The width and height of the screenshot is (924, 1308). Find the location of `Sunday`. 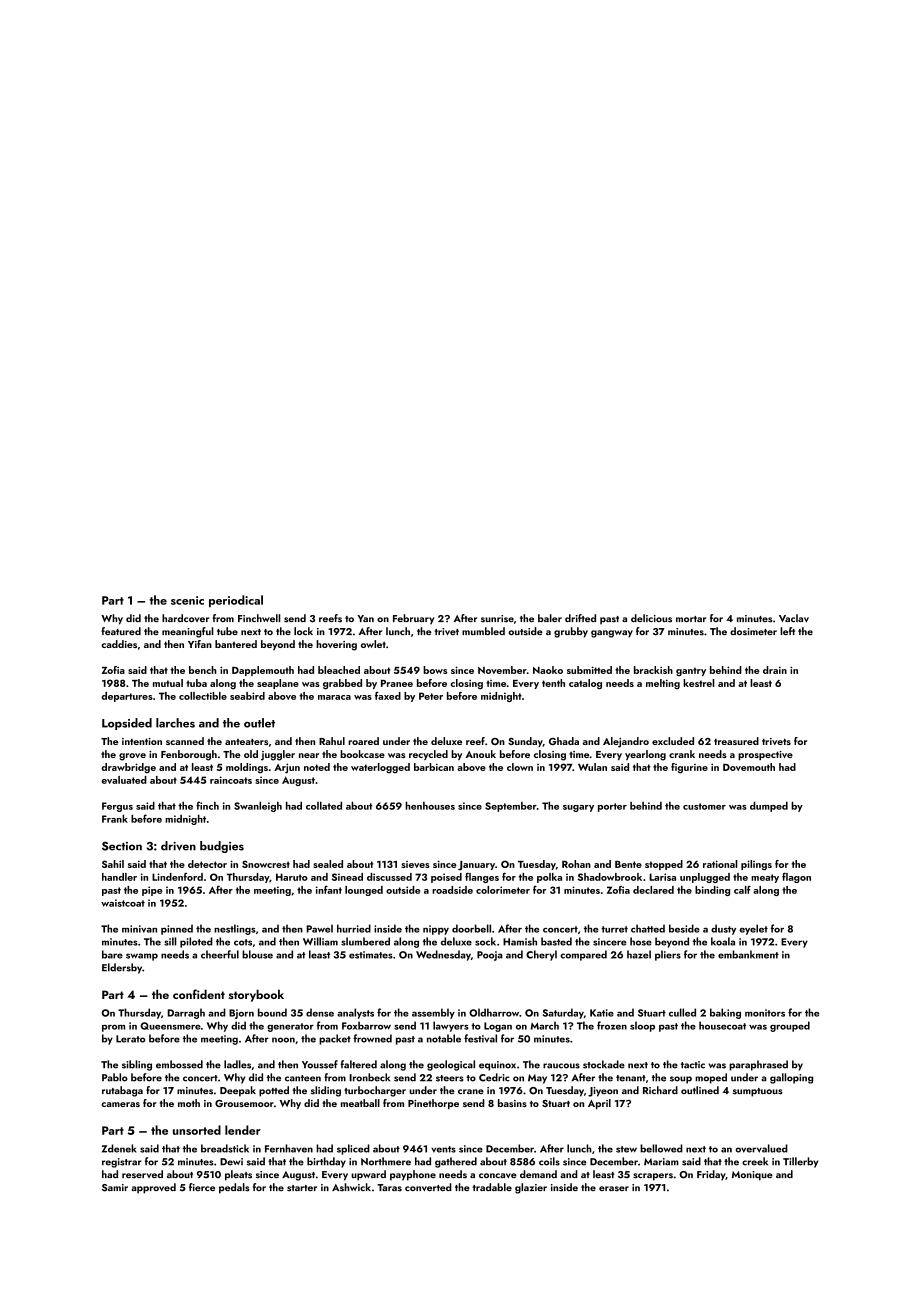

Sunday is located at coordinates (525, 742).
